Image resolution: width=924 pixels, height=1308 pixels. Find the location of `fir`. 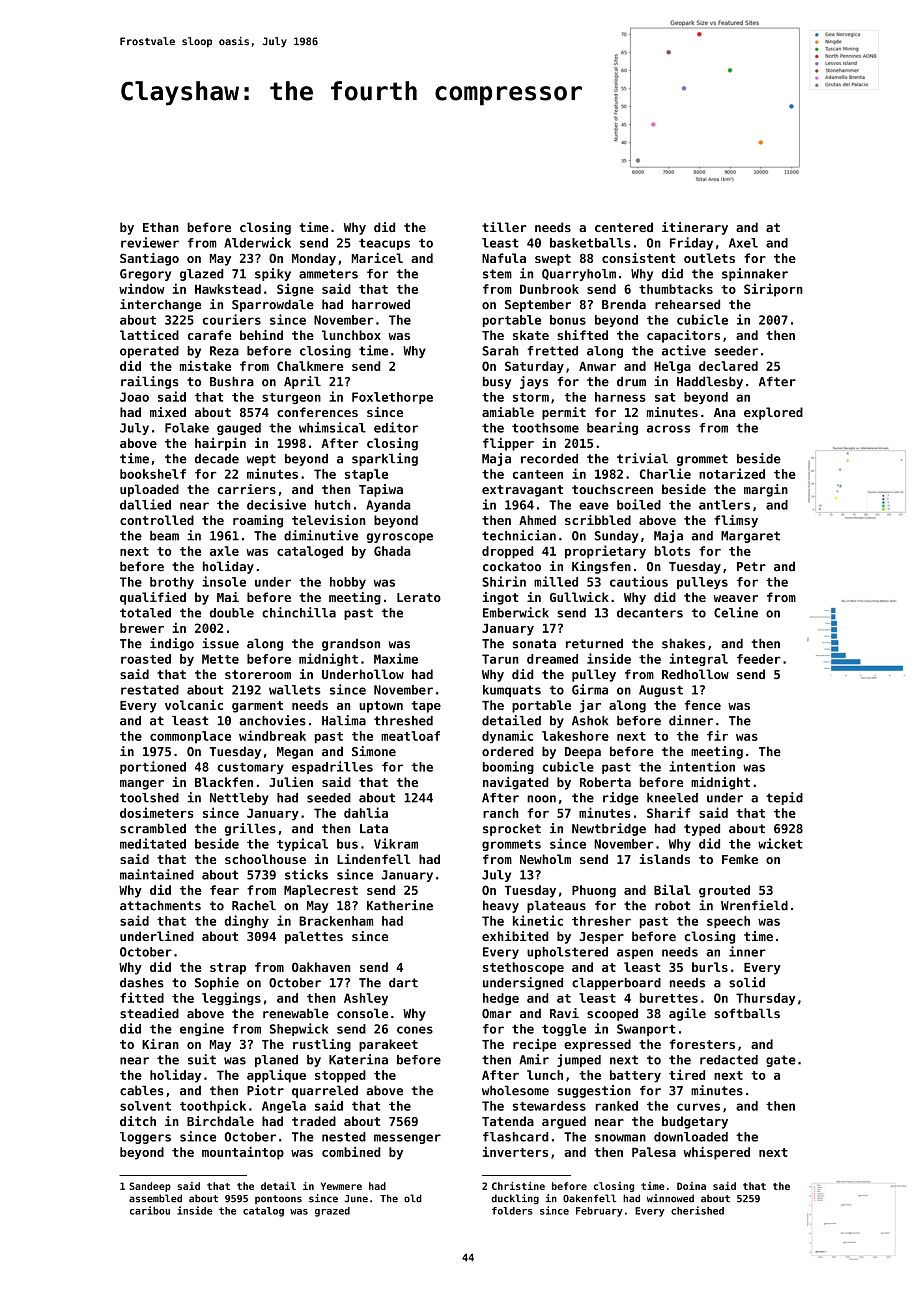

fir is located at coordinates (717, 735).
